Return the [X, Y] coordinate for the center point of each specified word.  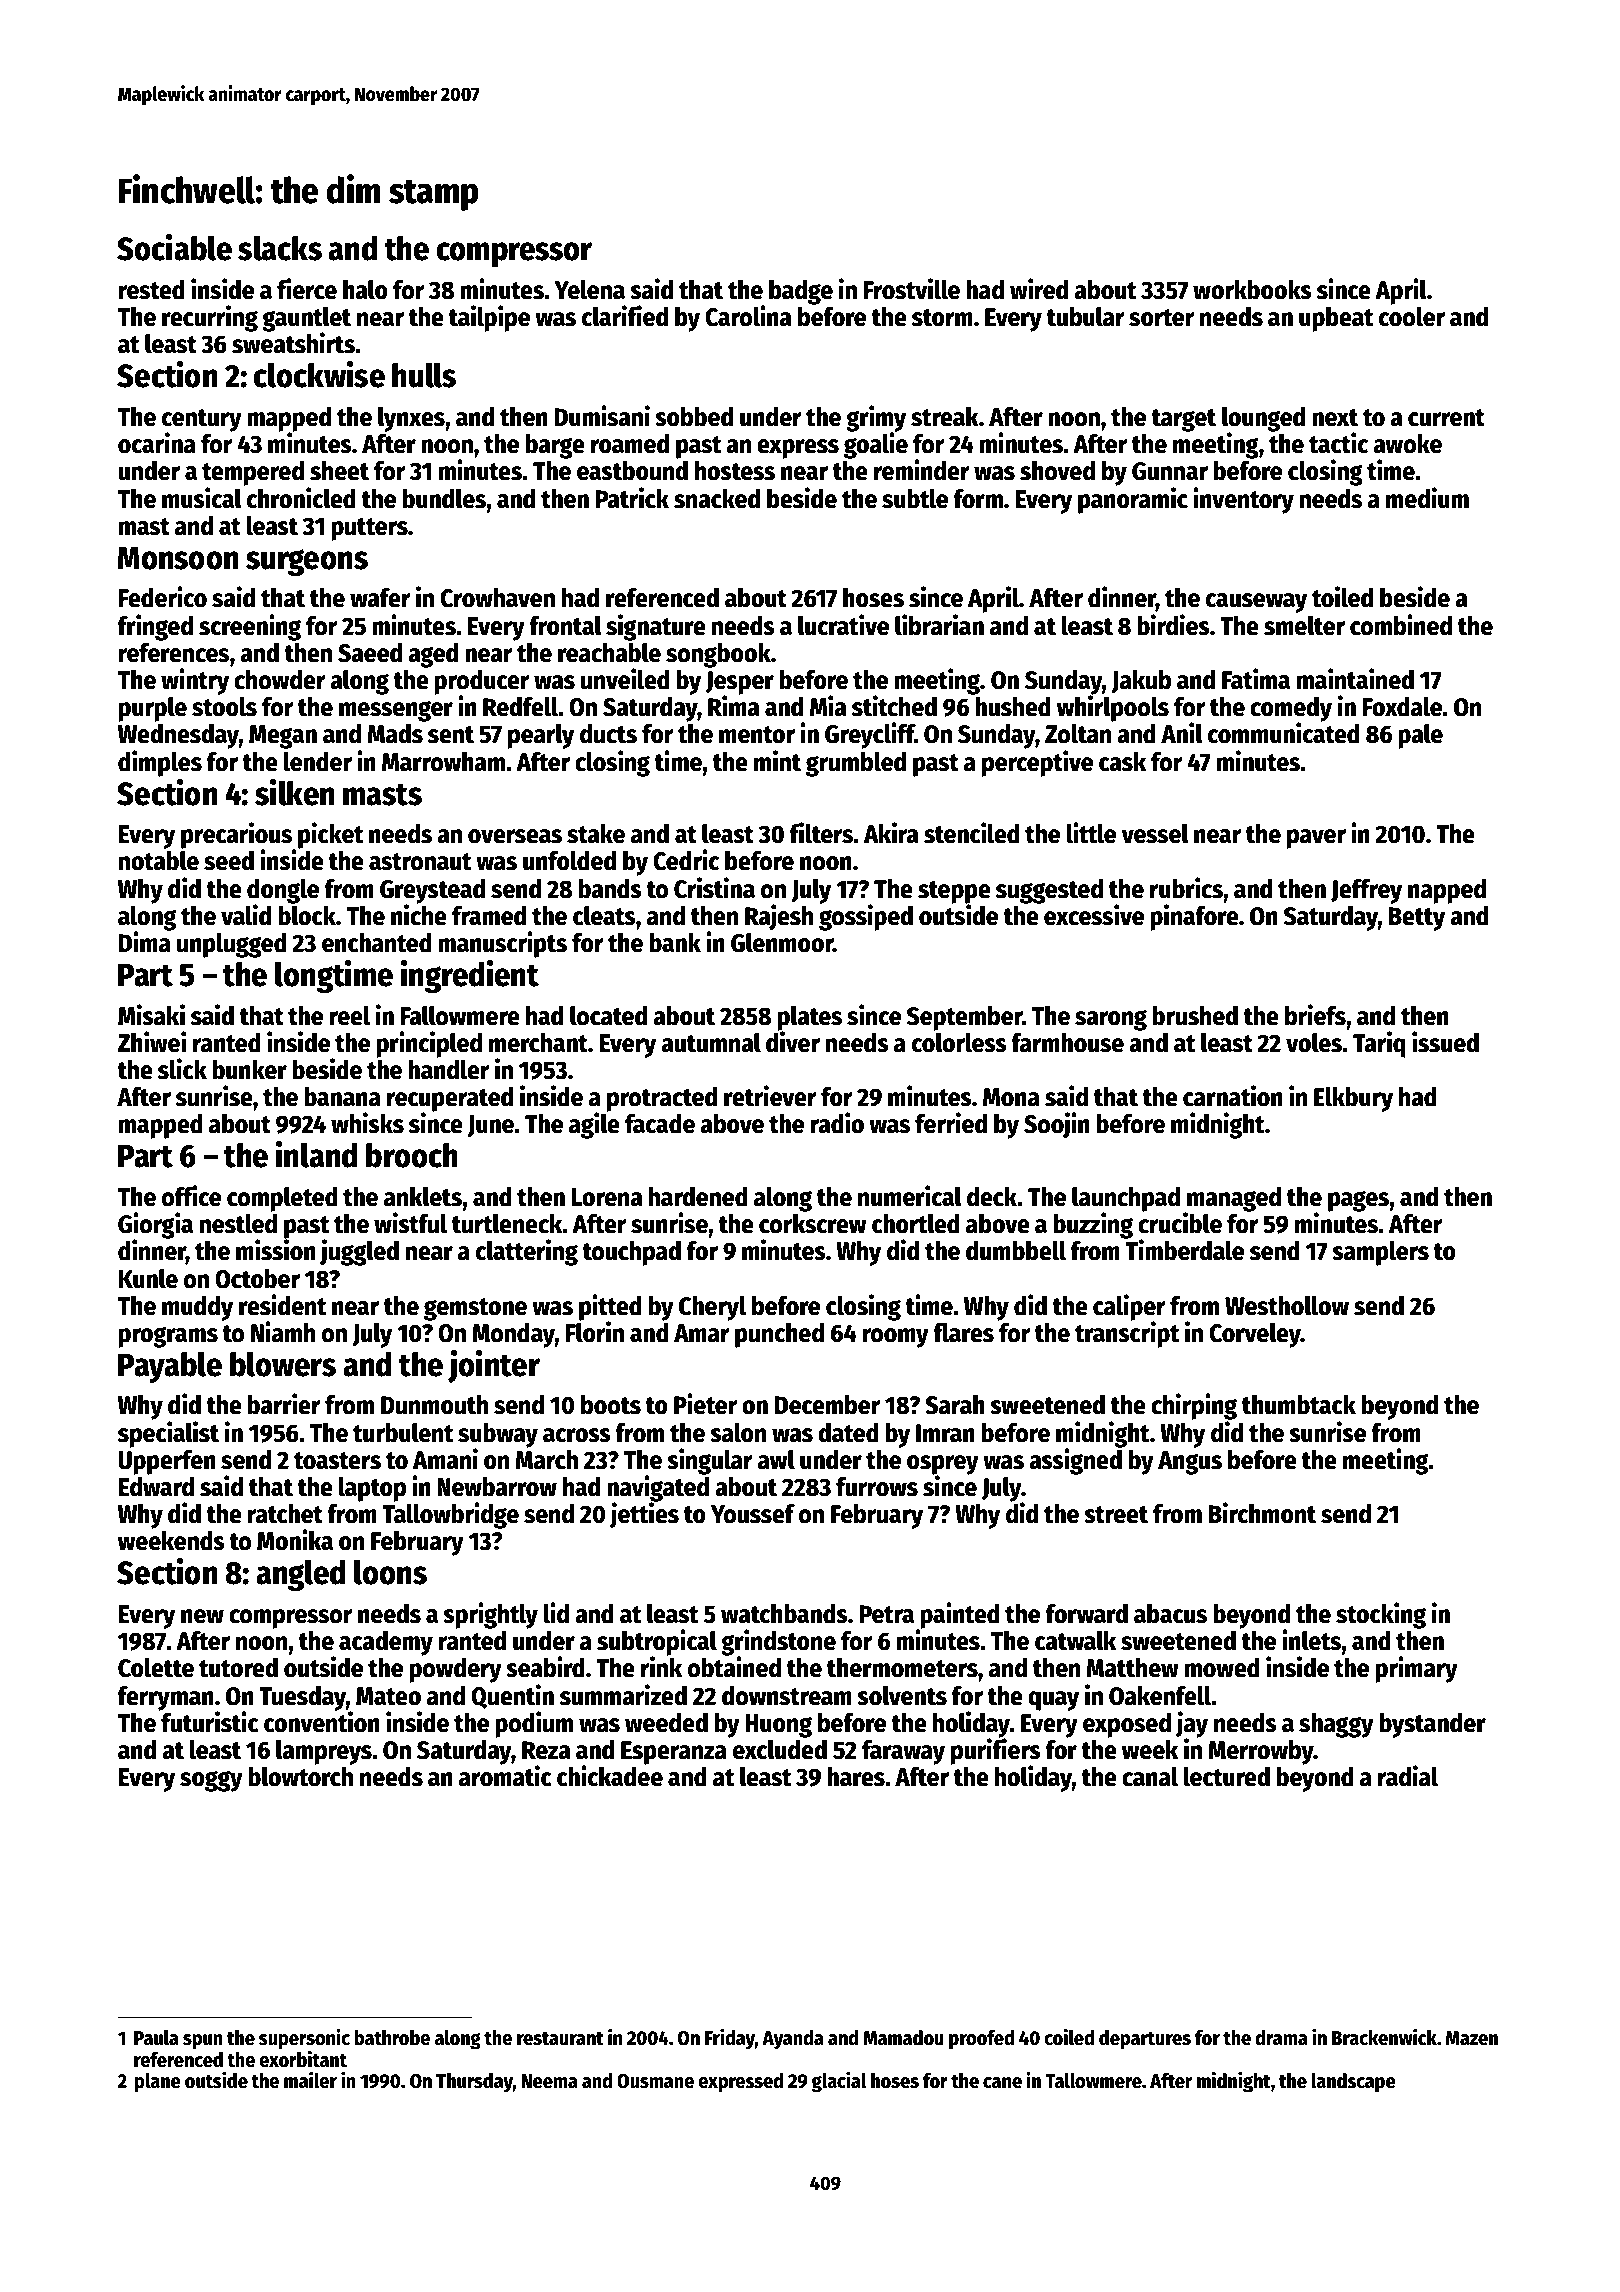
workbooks [1252, 290]
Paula [156, 2038]
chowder [280, 680]
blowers [283, 1364]
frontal [565, 626]
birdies [1173, 625]
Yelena [590, 290]
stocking [1381, 1615]
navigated [658, 1489]
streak [945, 417]
